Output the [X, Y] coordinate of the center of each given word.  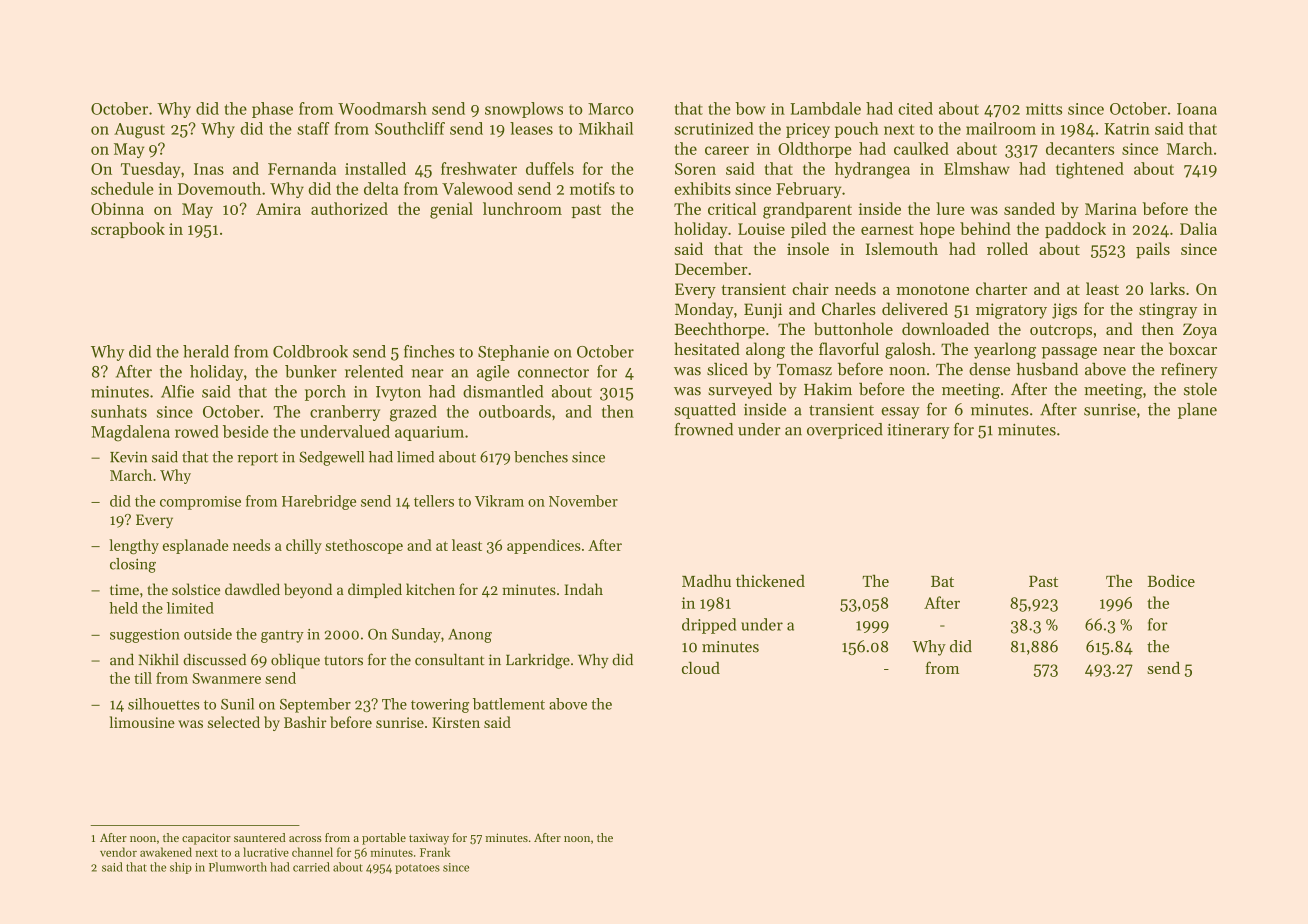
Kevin [128, 457]
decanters [1080, 148]
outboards [515, 411]
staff [313, 128]
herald [206, 351]
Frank [435, 852]
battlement [509, 704]
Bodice [1171, 581]
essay [900, 413]
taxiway [429, 839]
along [765, 350]
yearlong [1005, 350]
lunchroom [522, 208]
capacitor [206, 839]
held [123, 608]
